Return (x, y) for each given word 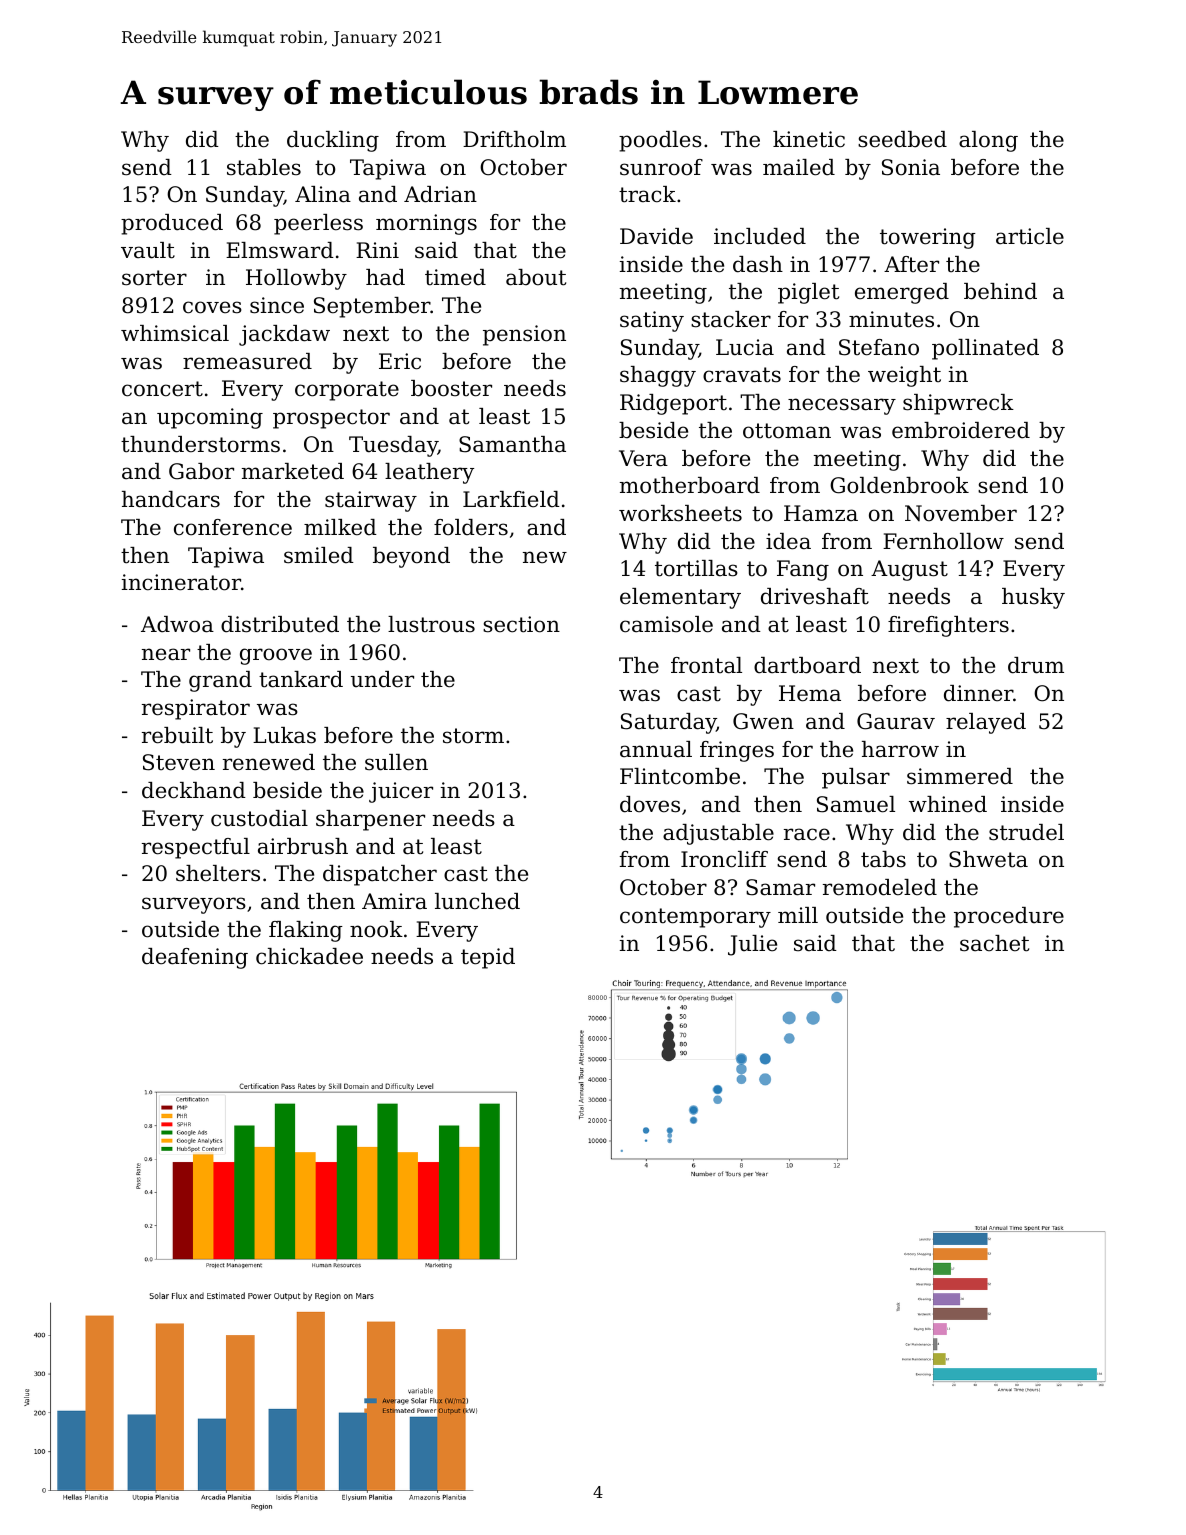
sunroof (661, 167)
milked (340, 527)
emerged (902, 293)
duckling (333, 141)
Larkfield (511, 499)
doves (650, 804)
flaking (306, 931)
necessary (842, 406)
